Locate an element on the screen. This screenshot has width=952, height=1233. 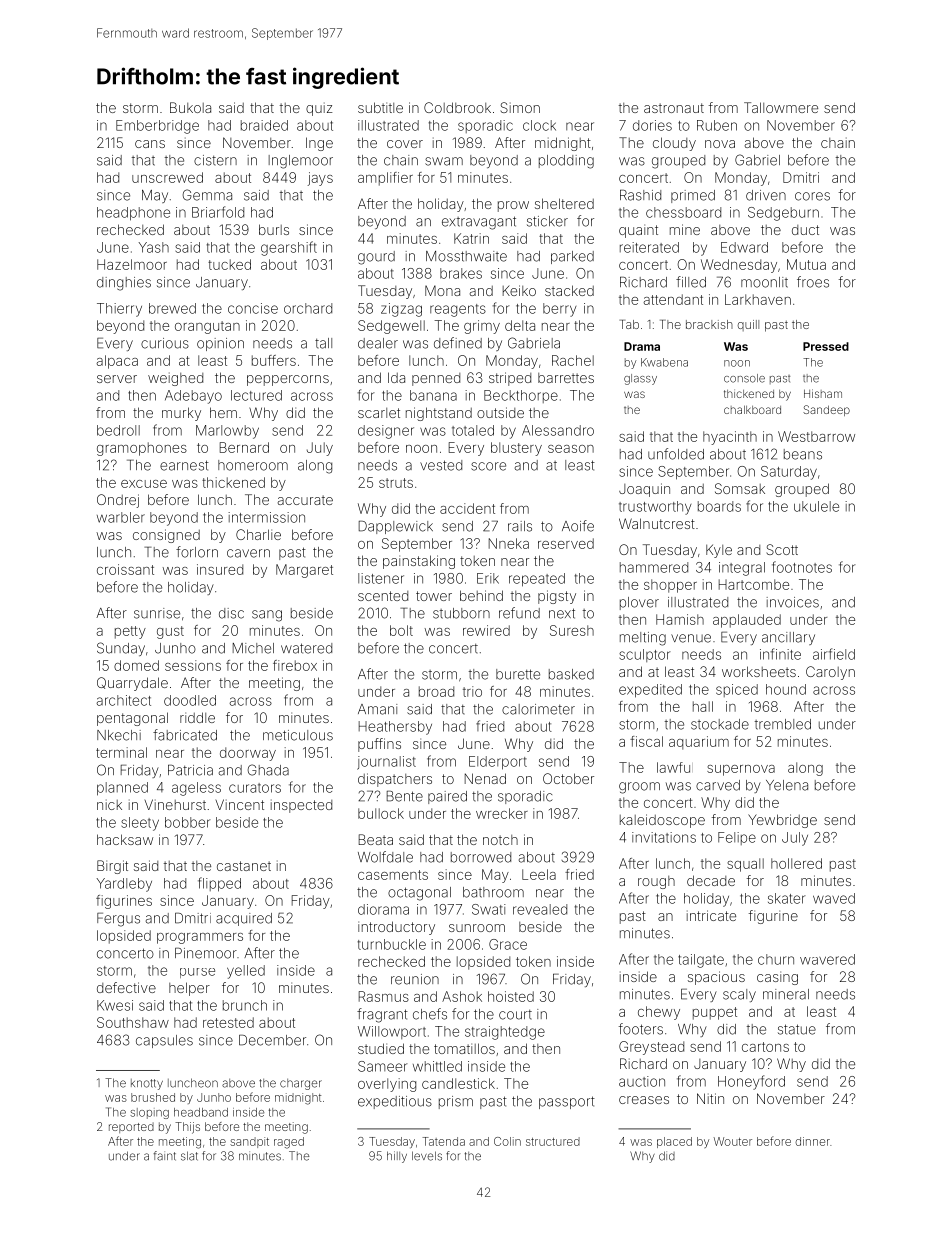
charger is located at coordinates (301, 1084).
